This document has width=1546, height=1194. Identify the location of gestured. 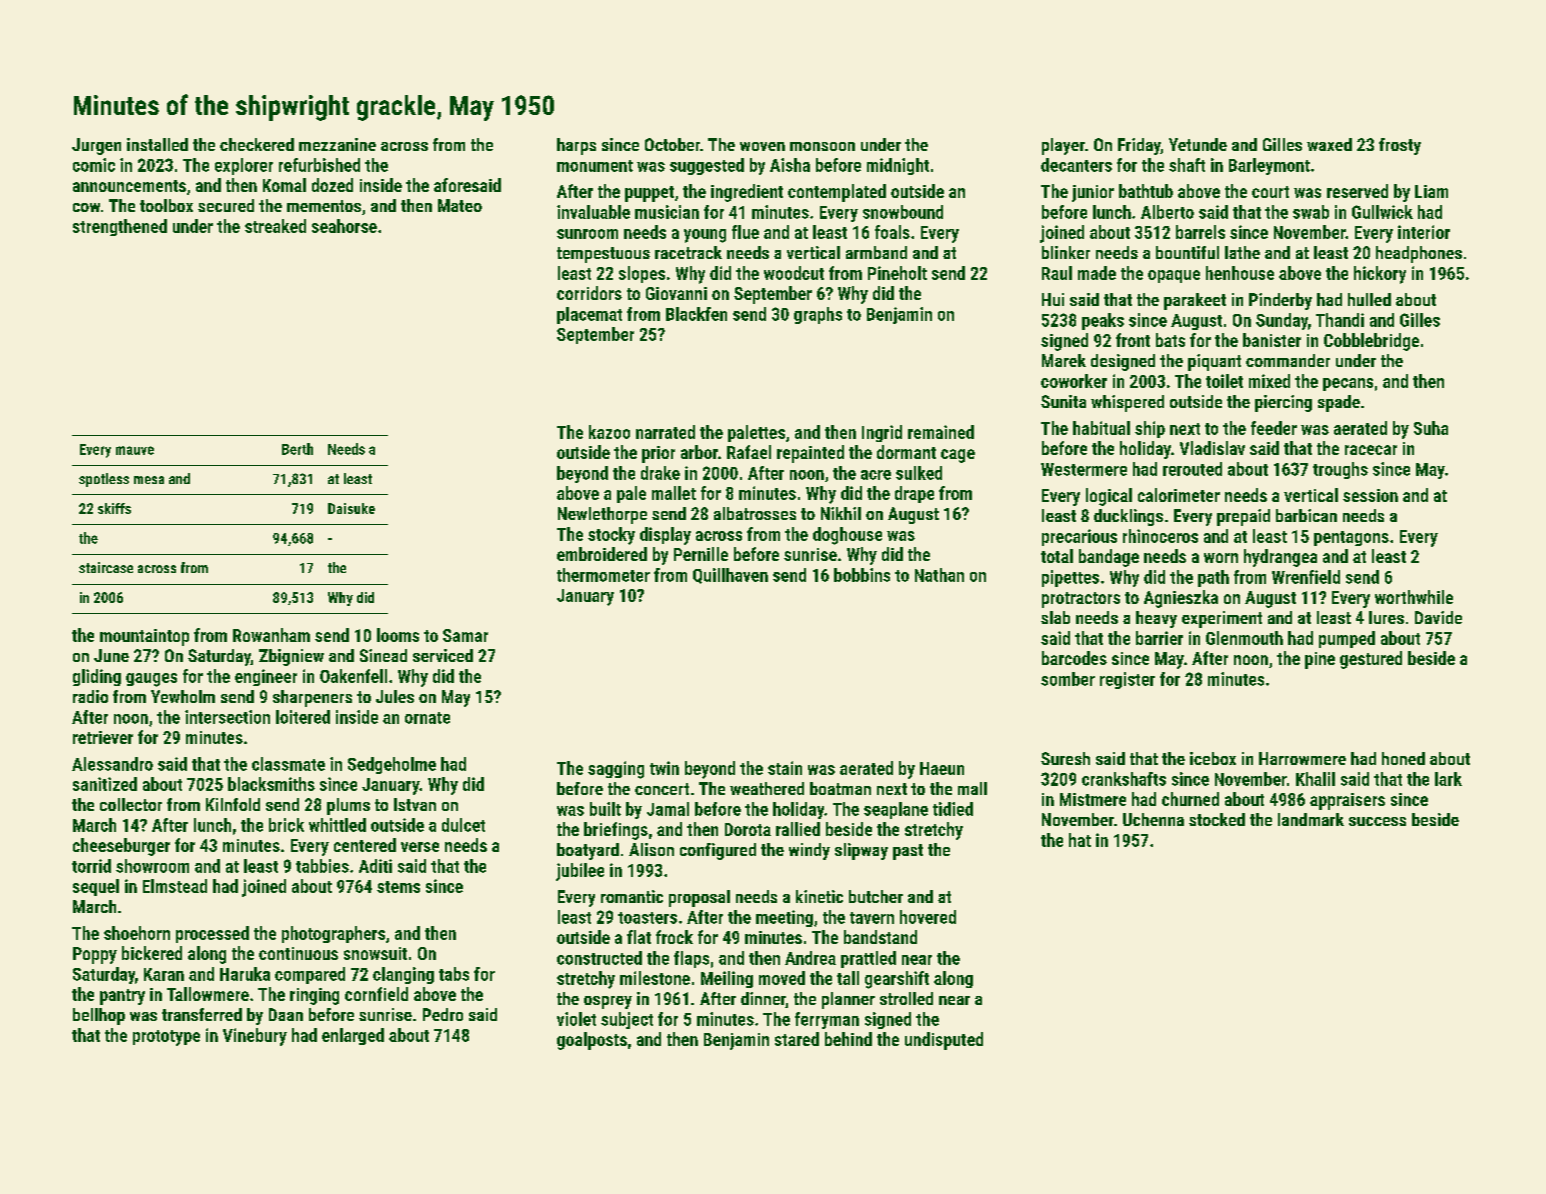
(1371, 660).
